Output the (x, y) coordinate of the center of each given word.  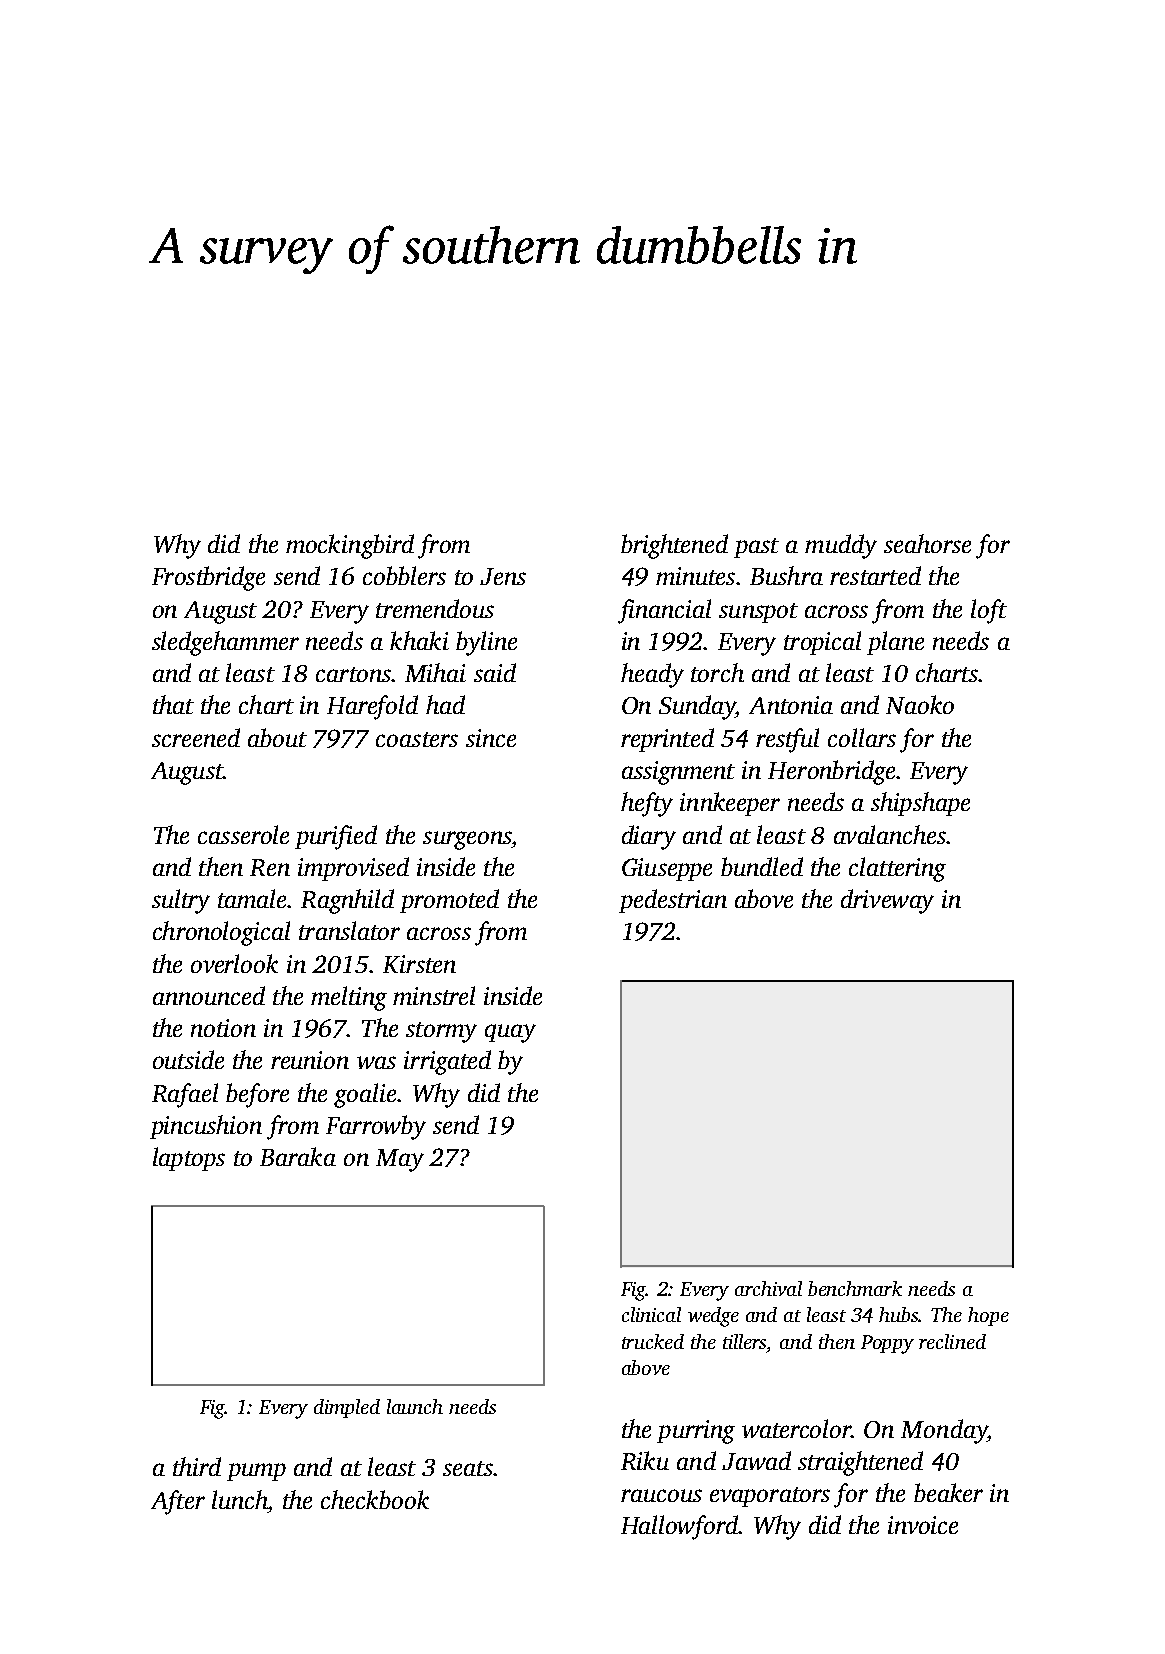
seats (468, 1468)
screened (196, 737)
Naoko (920, 704)
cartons (353, 674)
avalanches (890, 834)
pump (256, 1472)
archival (768, 1288)
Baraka (298, 1156)
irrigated (447, 1062)
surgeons (467, 840)
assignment (678, 773)
